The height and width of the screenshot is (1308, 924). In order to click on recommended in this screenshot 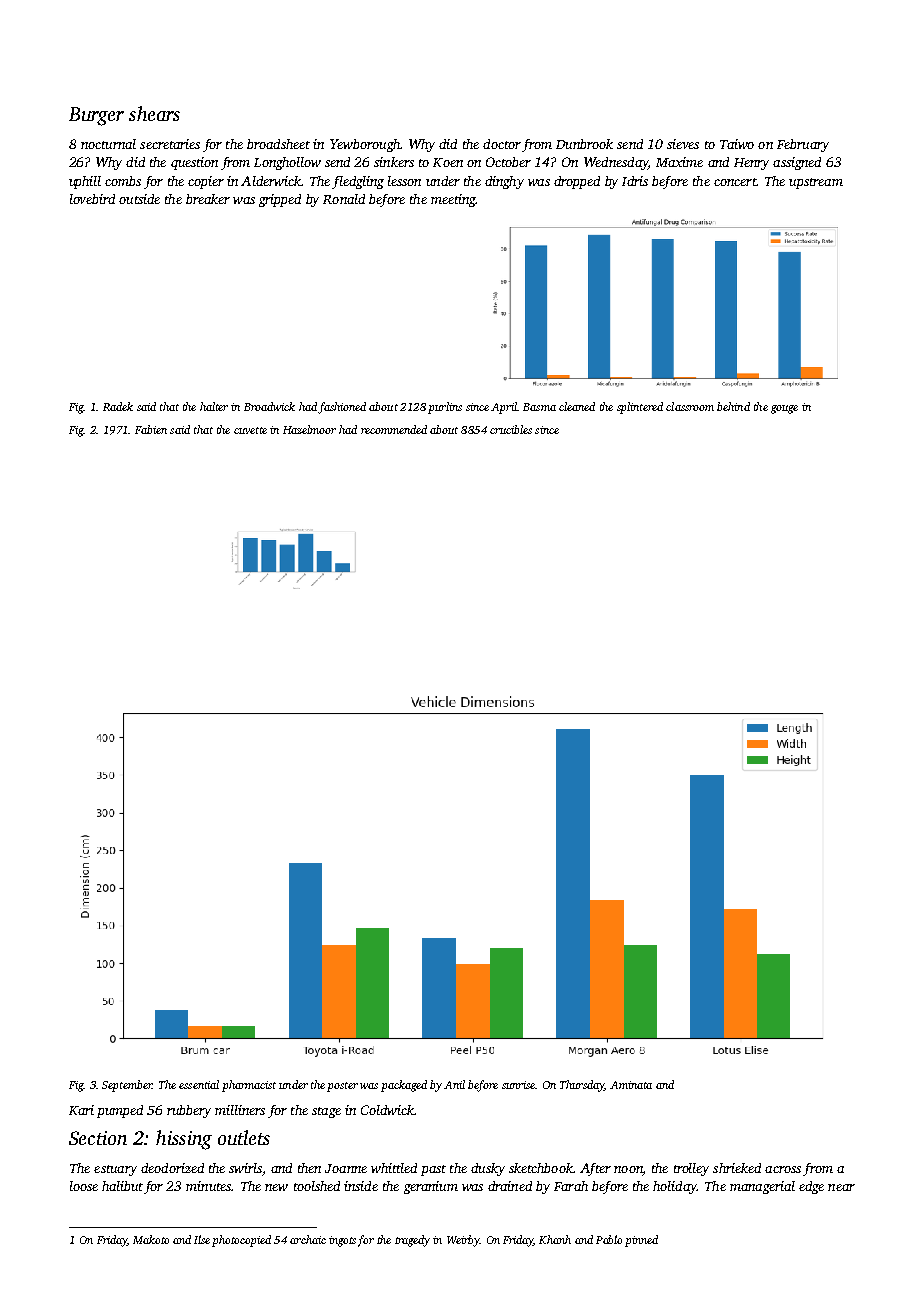, I will do `click(394, 429)`.
